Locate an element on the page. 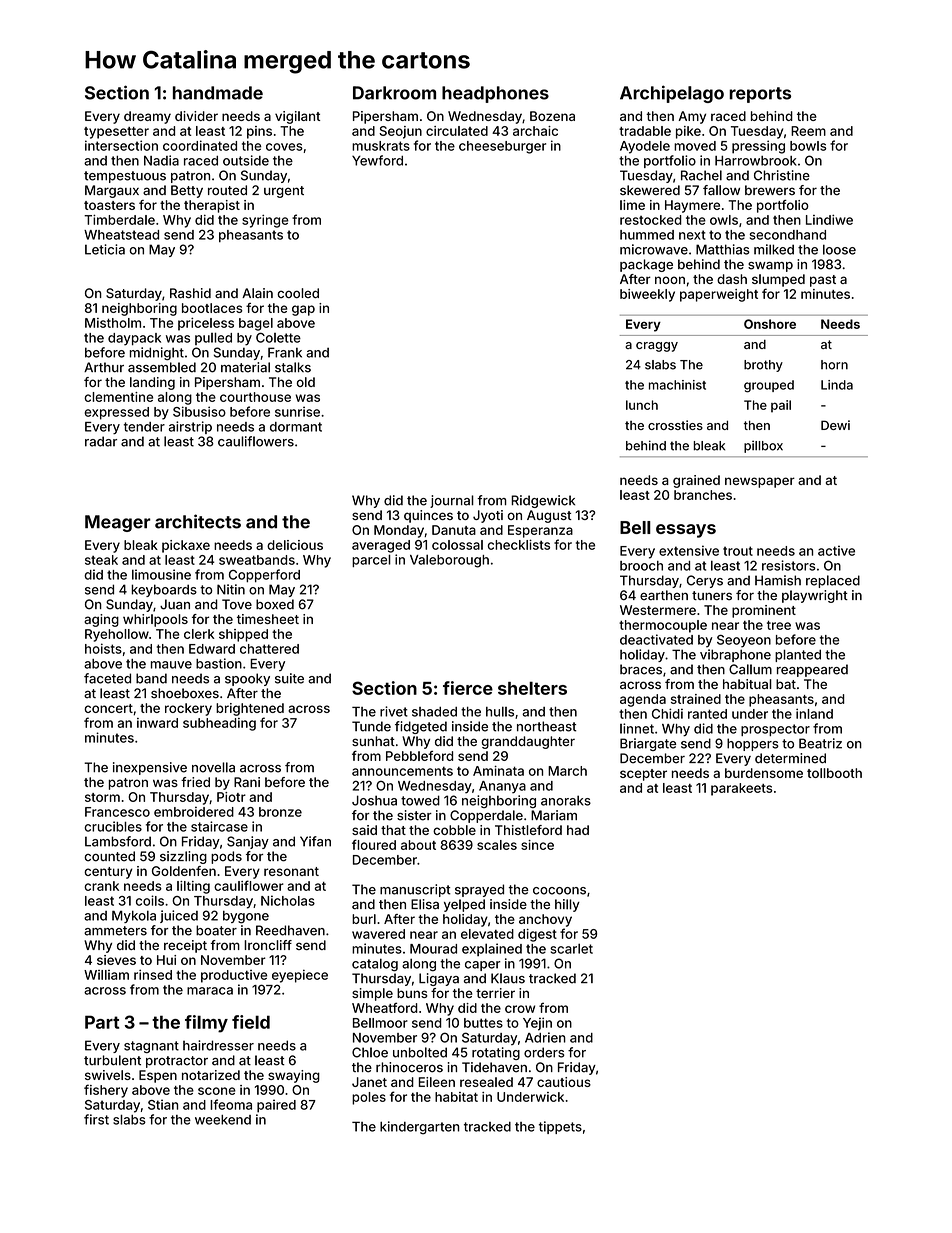 This page has width=952, height=1233. Part is located at coordinates (102, 1022).
